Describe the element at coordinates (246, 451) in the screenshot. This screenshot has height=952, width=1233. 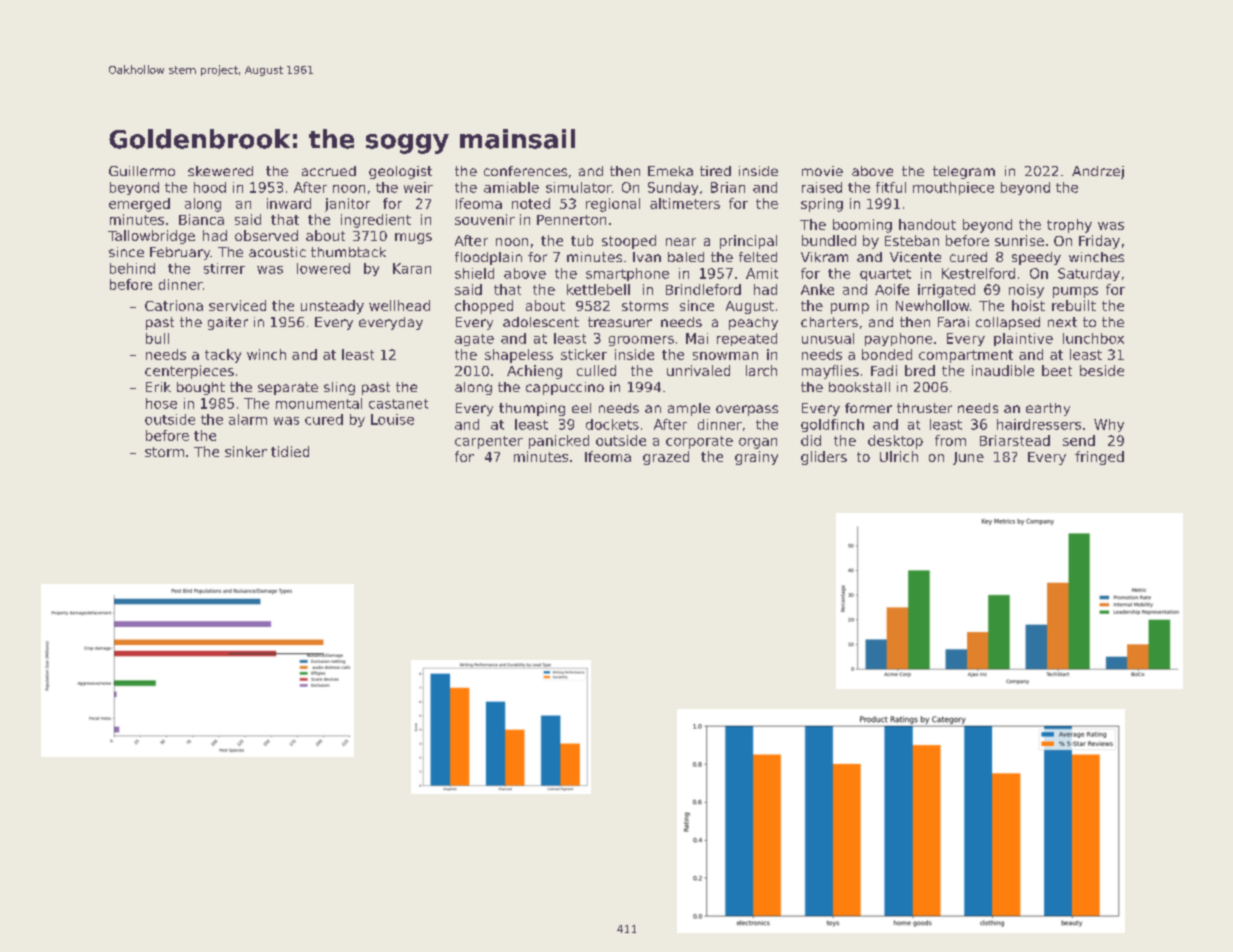
I see `sinker` at that location.
